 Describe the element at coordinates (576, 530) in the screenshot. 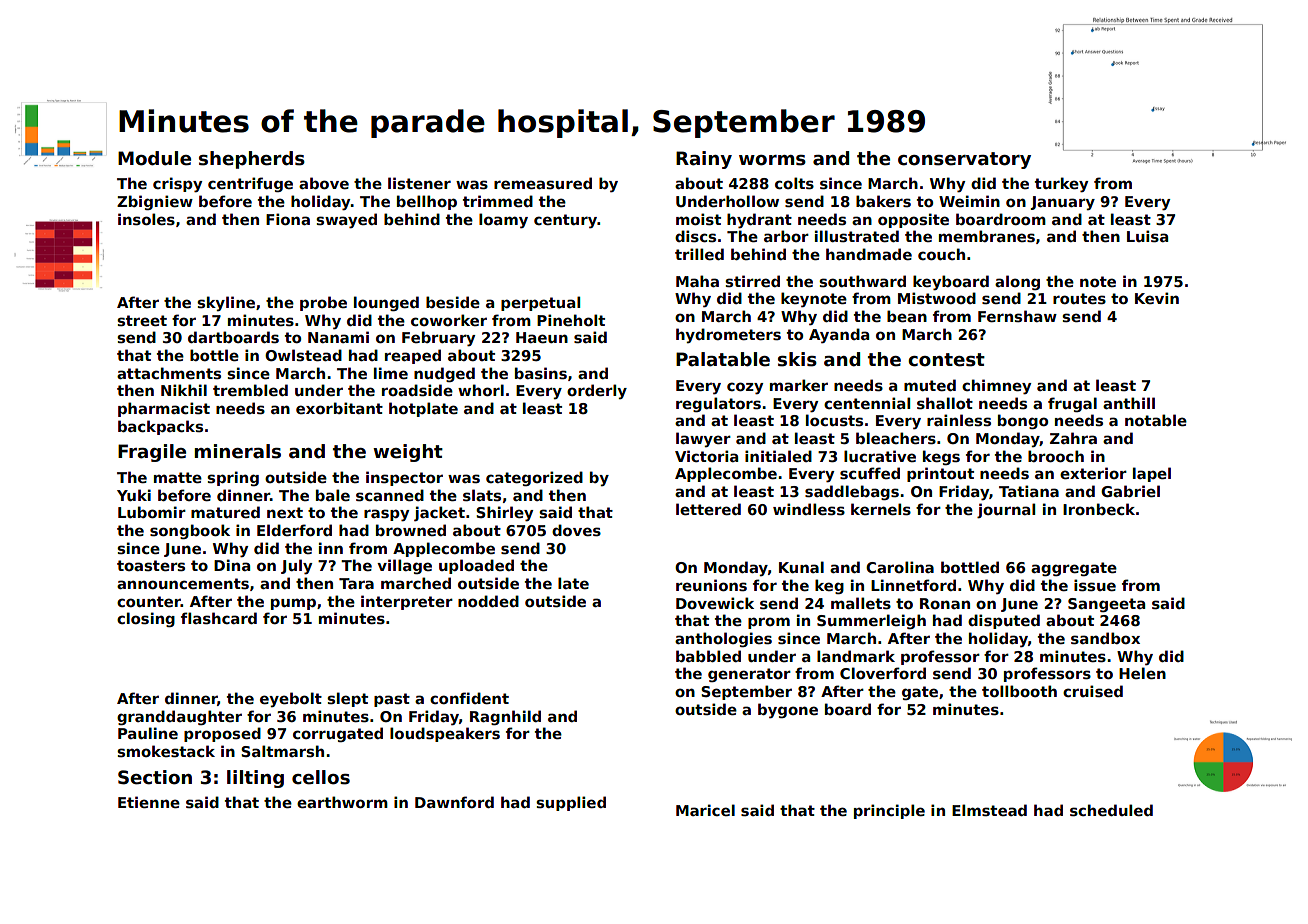

I see `doves` at that location.
